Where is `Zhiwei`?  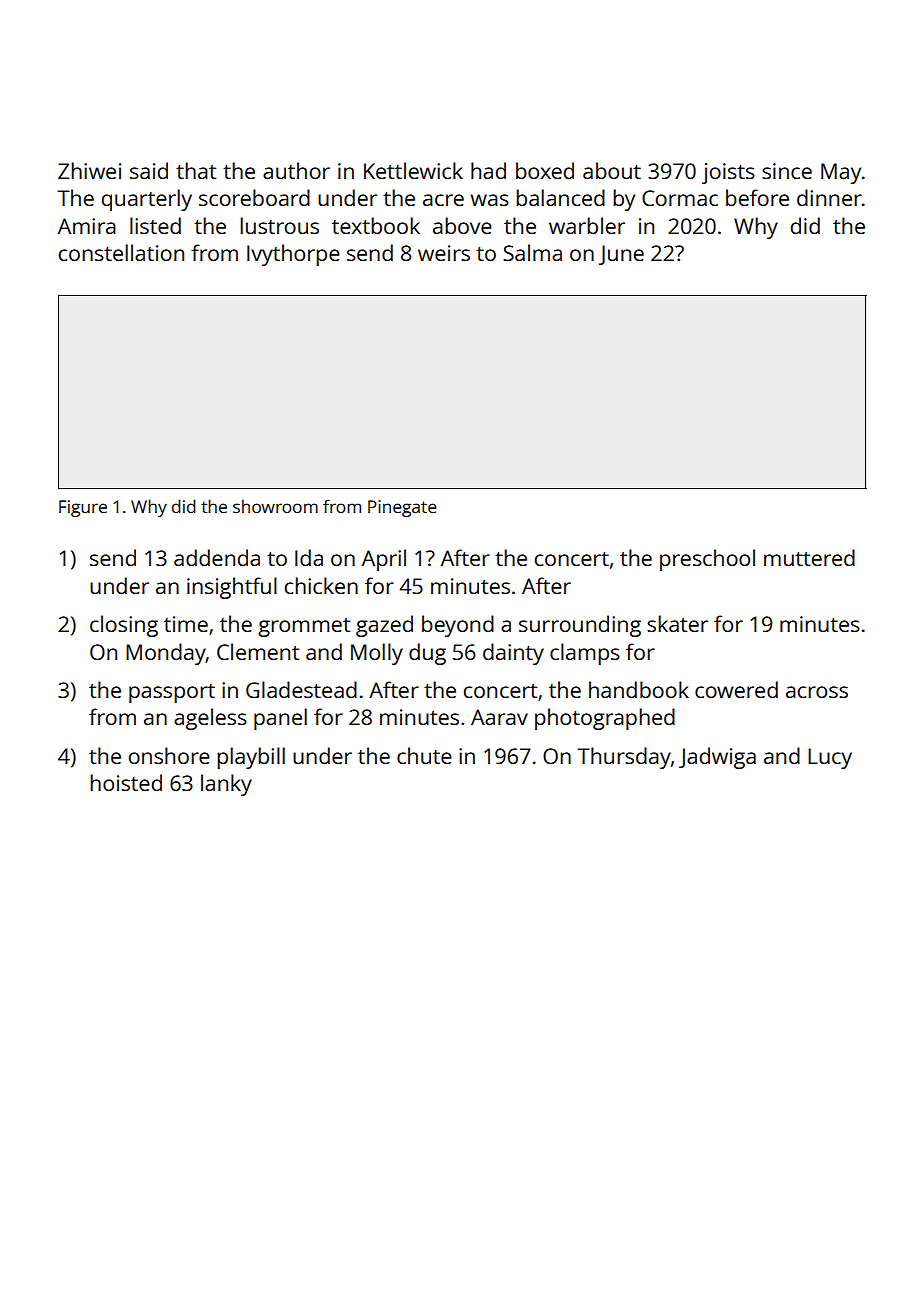
Zhiwei is located at coordinates (89, 170).
